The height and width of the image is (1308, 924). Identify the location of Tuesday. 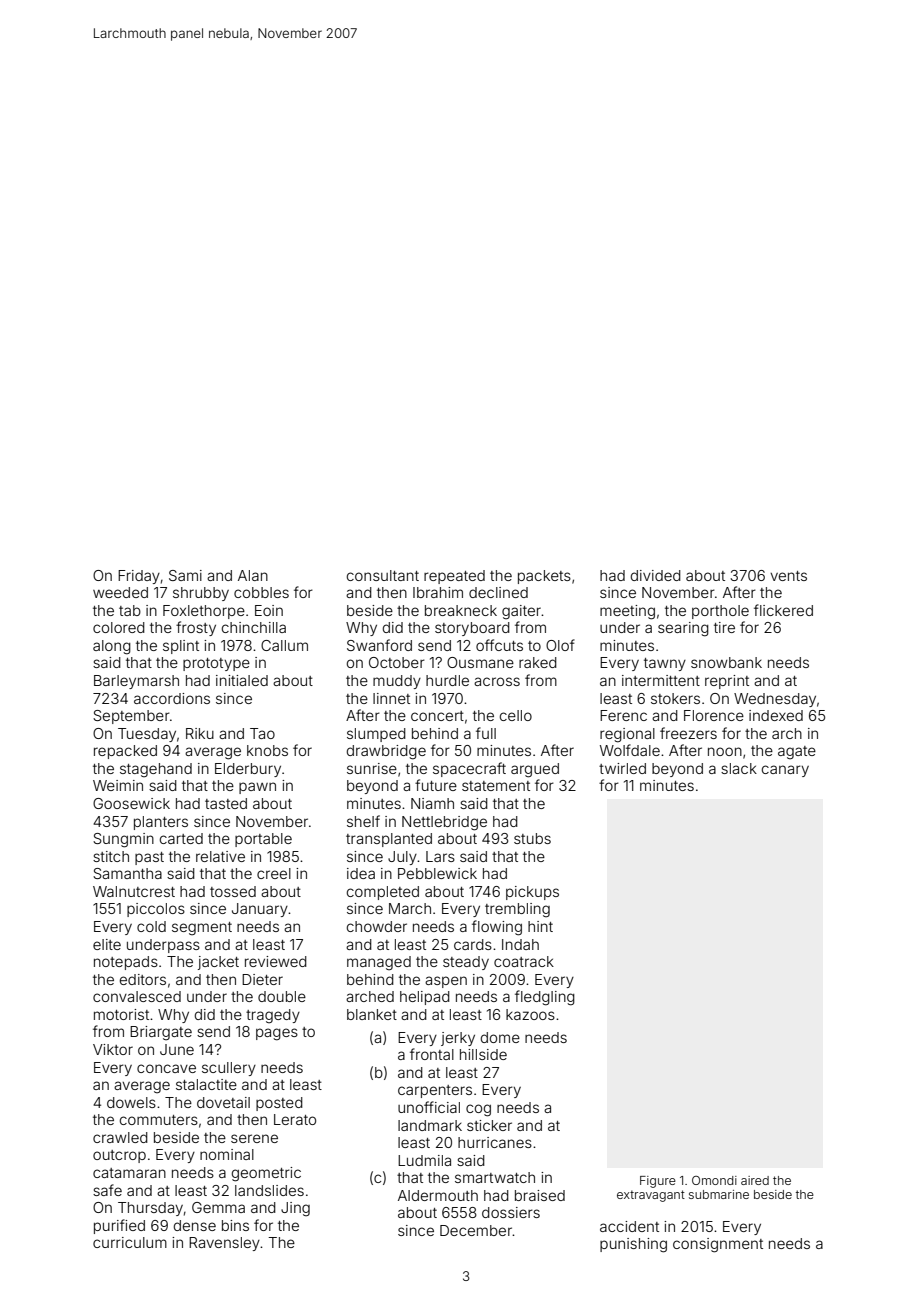
(147, 735).
